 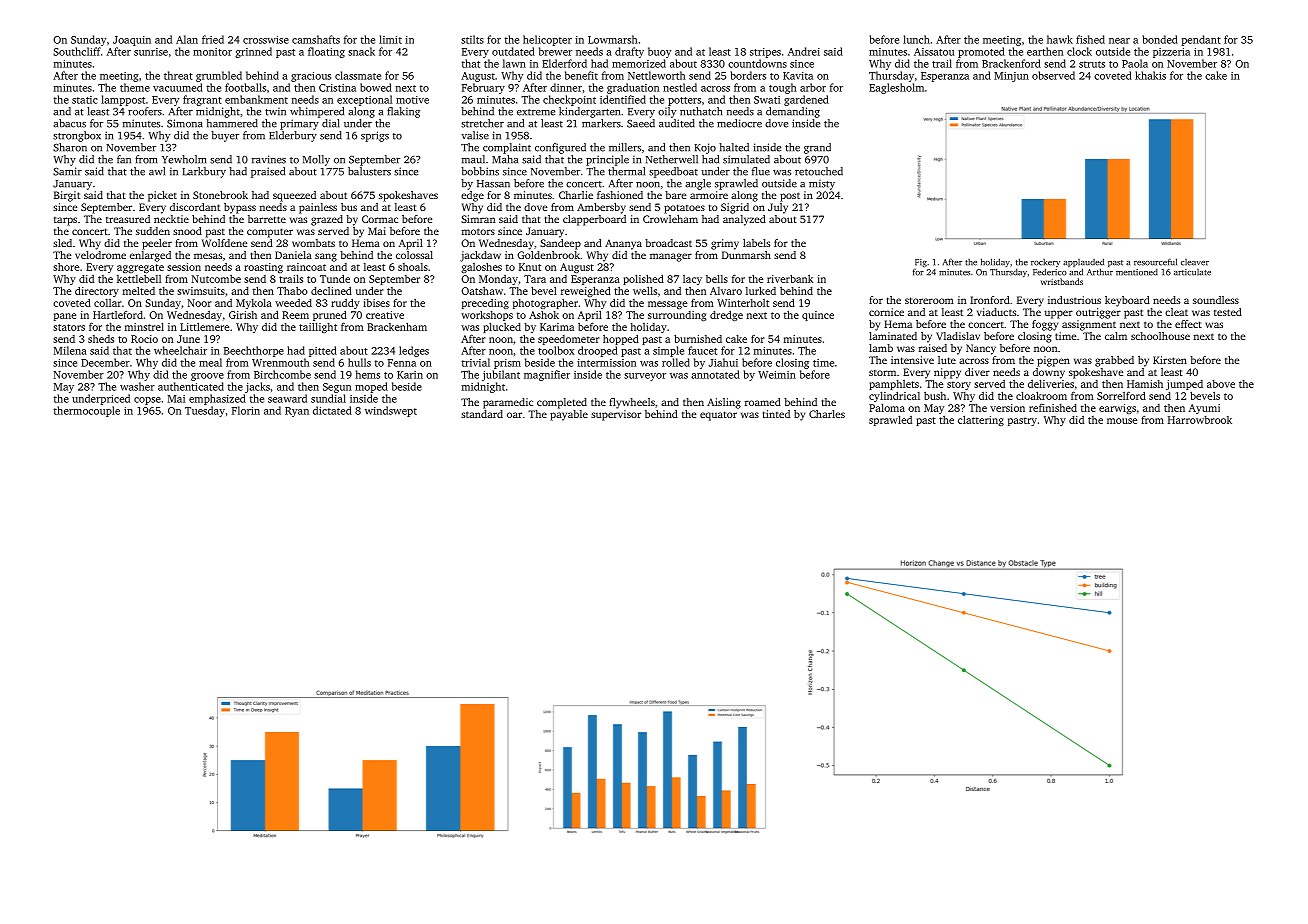 What do you see at coordinates (623, 99) in the image?
I see `identified` at bounding box center [623, 99].
